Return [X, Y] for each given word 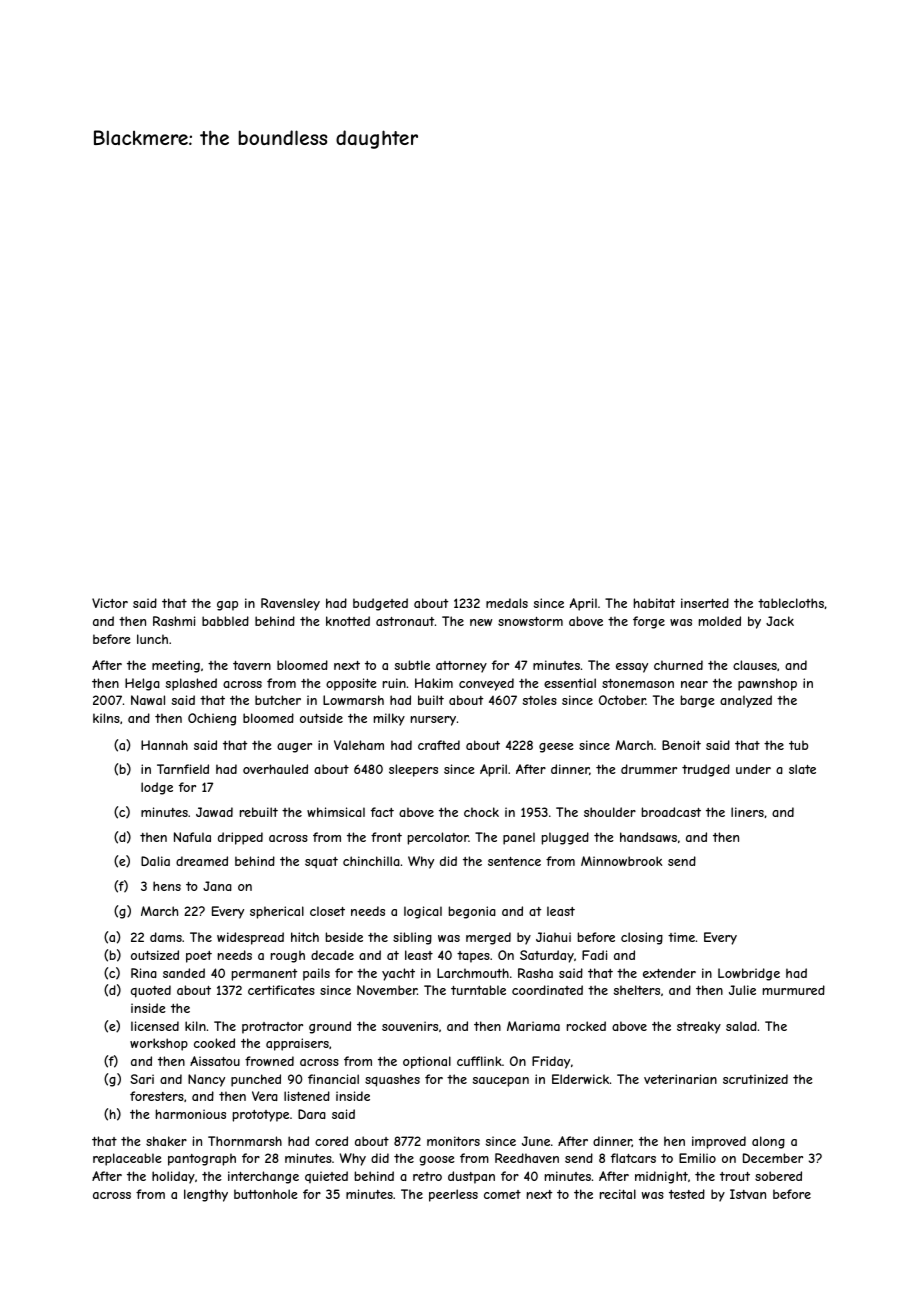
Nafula [192, 837]
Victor [110, 603]
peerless [453, 1195]
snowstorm [530, 621]
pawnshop [767, 684]
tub [798, 745]
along [768, 1142]
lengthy [206, 1195]
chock [481, 812]
